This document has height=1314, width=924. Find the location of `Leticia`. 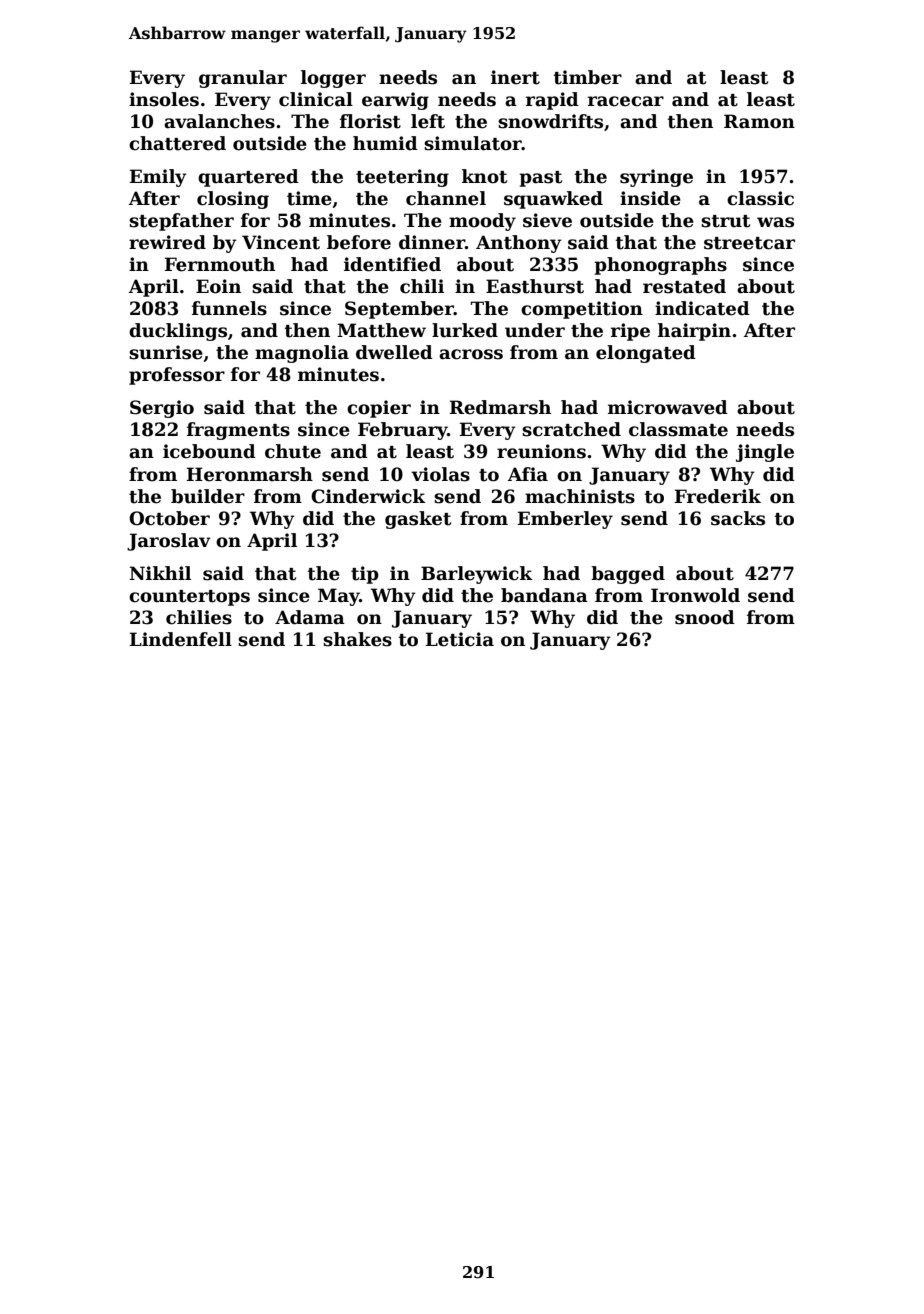

Leticia is located at coordinates (459, 639).
